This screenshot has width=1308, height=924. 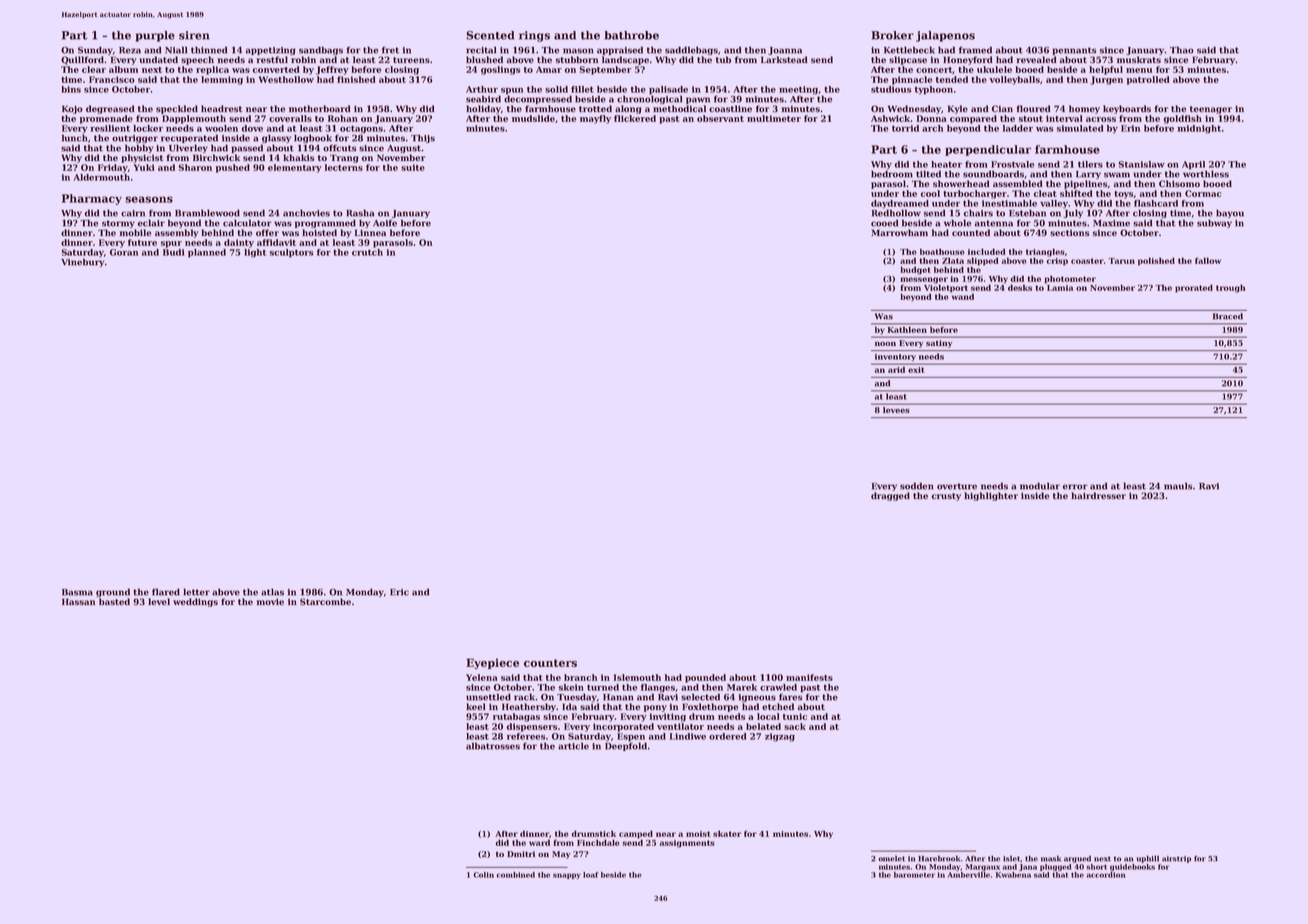 I want to click on crusty, so click(x=946, y=497).
